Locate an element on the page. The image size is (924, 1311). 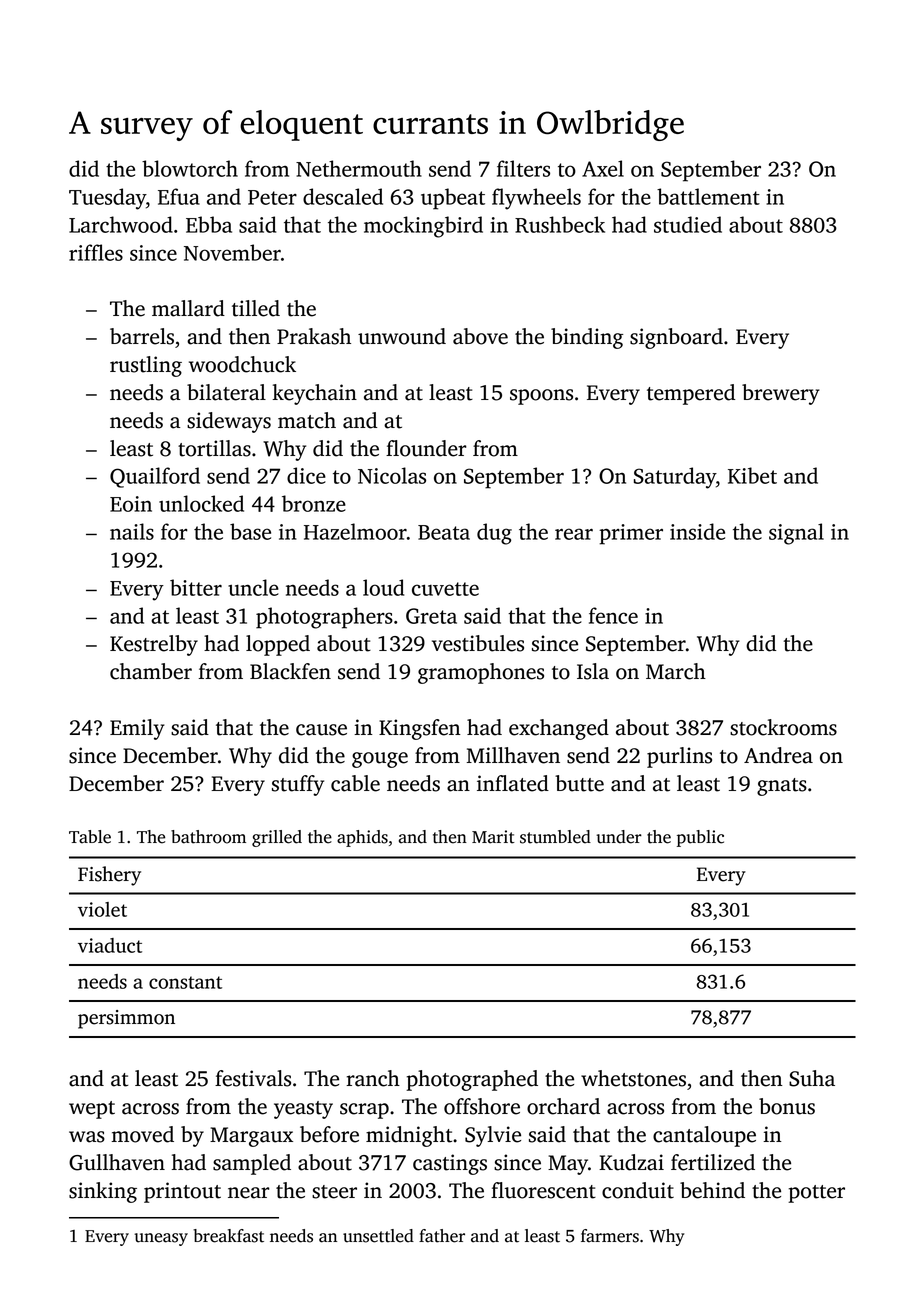
Axel is located at coordinates (603, 168).
